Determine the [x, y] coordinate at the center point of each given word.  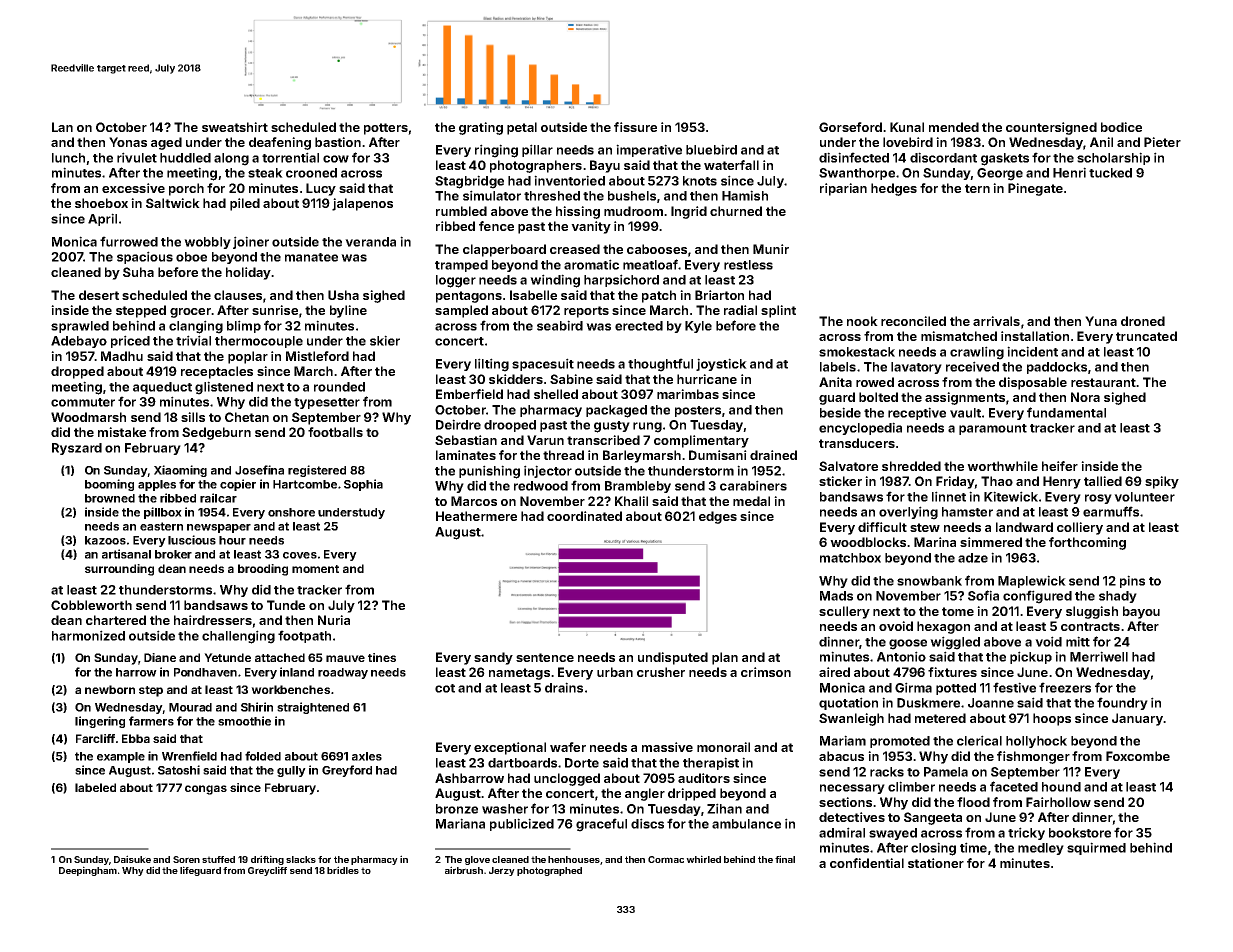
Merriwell [1099, 656]
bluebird [711, 149]
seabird [560, 325]
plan [725, 658]
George [1000, 174]
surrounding [119, 570]
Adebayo [79, 342]
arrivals [996, 321]
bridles [343, 870]
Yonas [128, 142]
